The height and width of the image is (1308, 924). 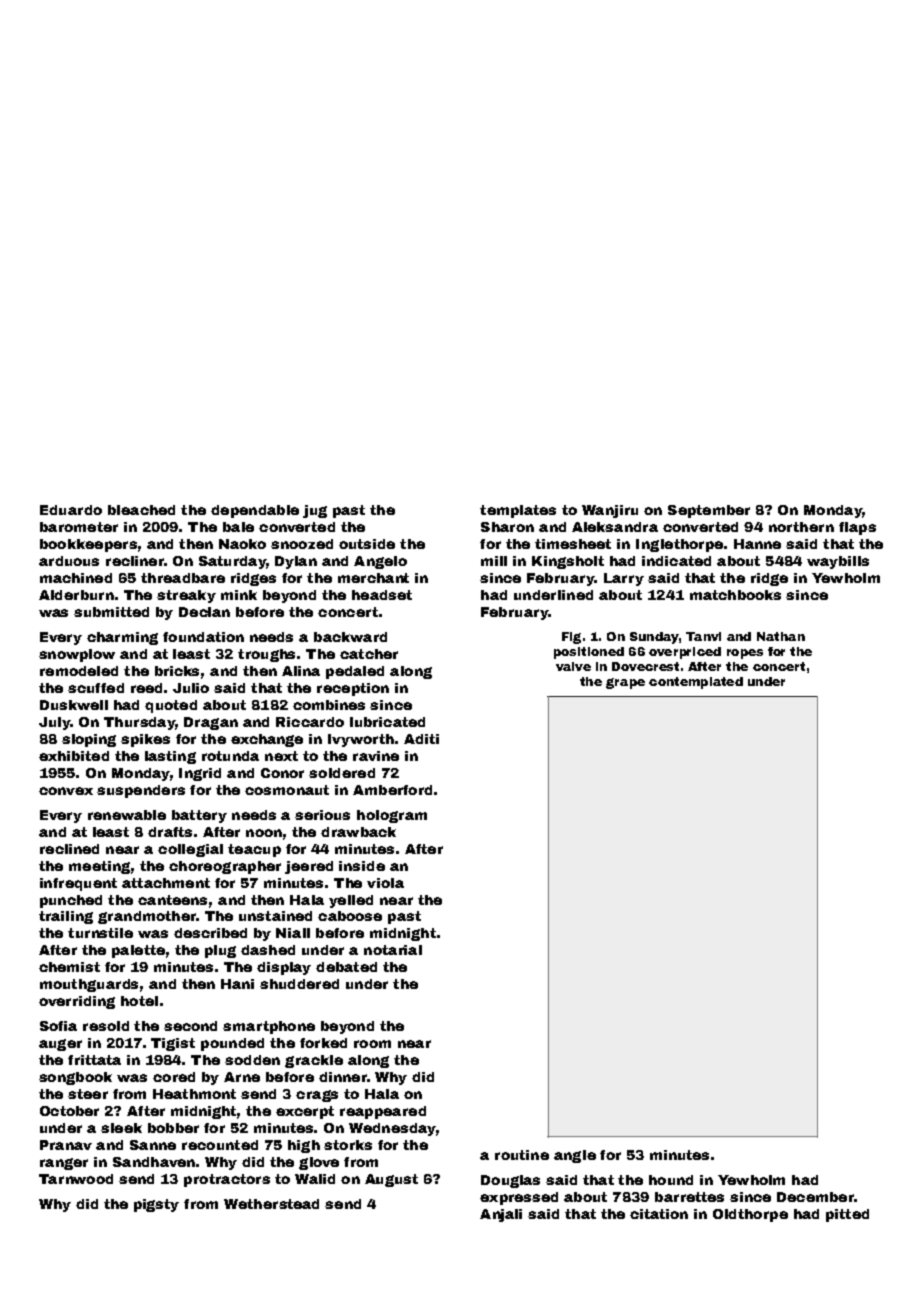 I want to click on pigsty, so click(x=156, y=1205).
